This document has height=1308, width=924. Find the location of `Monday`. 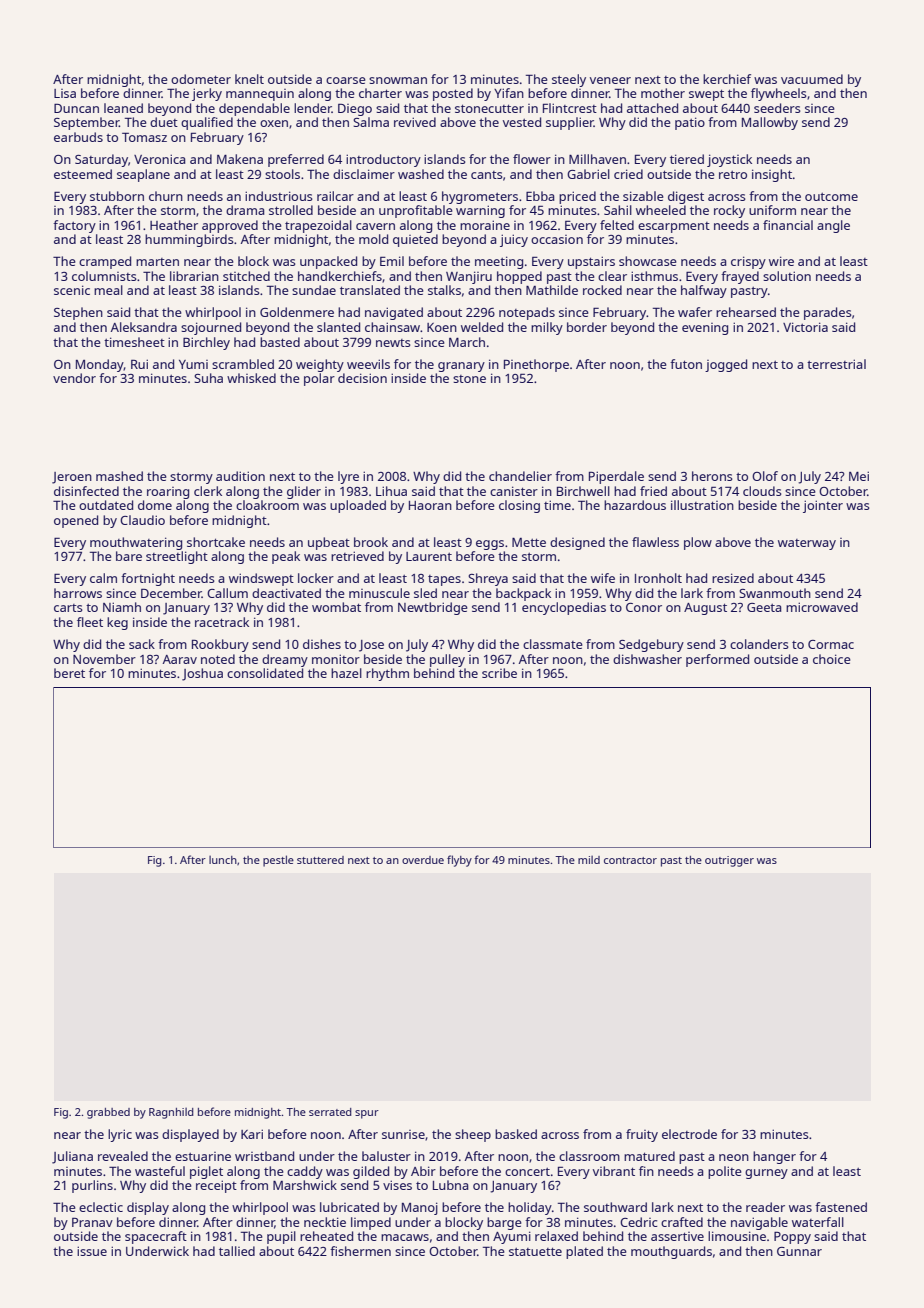

Monday is located at coordinates (100, 365).
